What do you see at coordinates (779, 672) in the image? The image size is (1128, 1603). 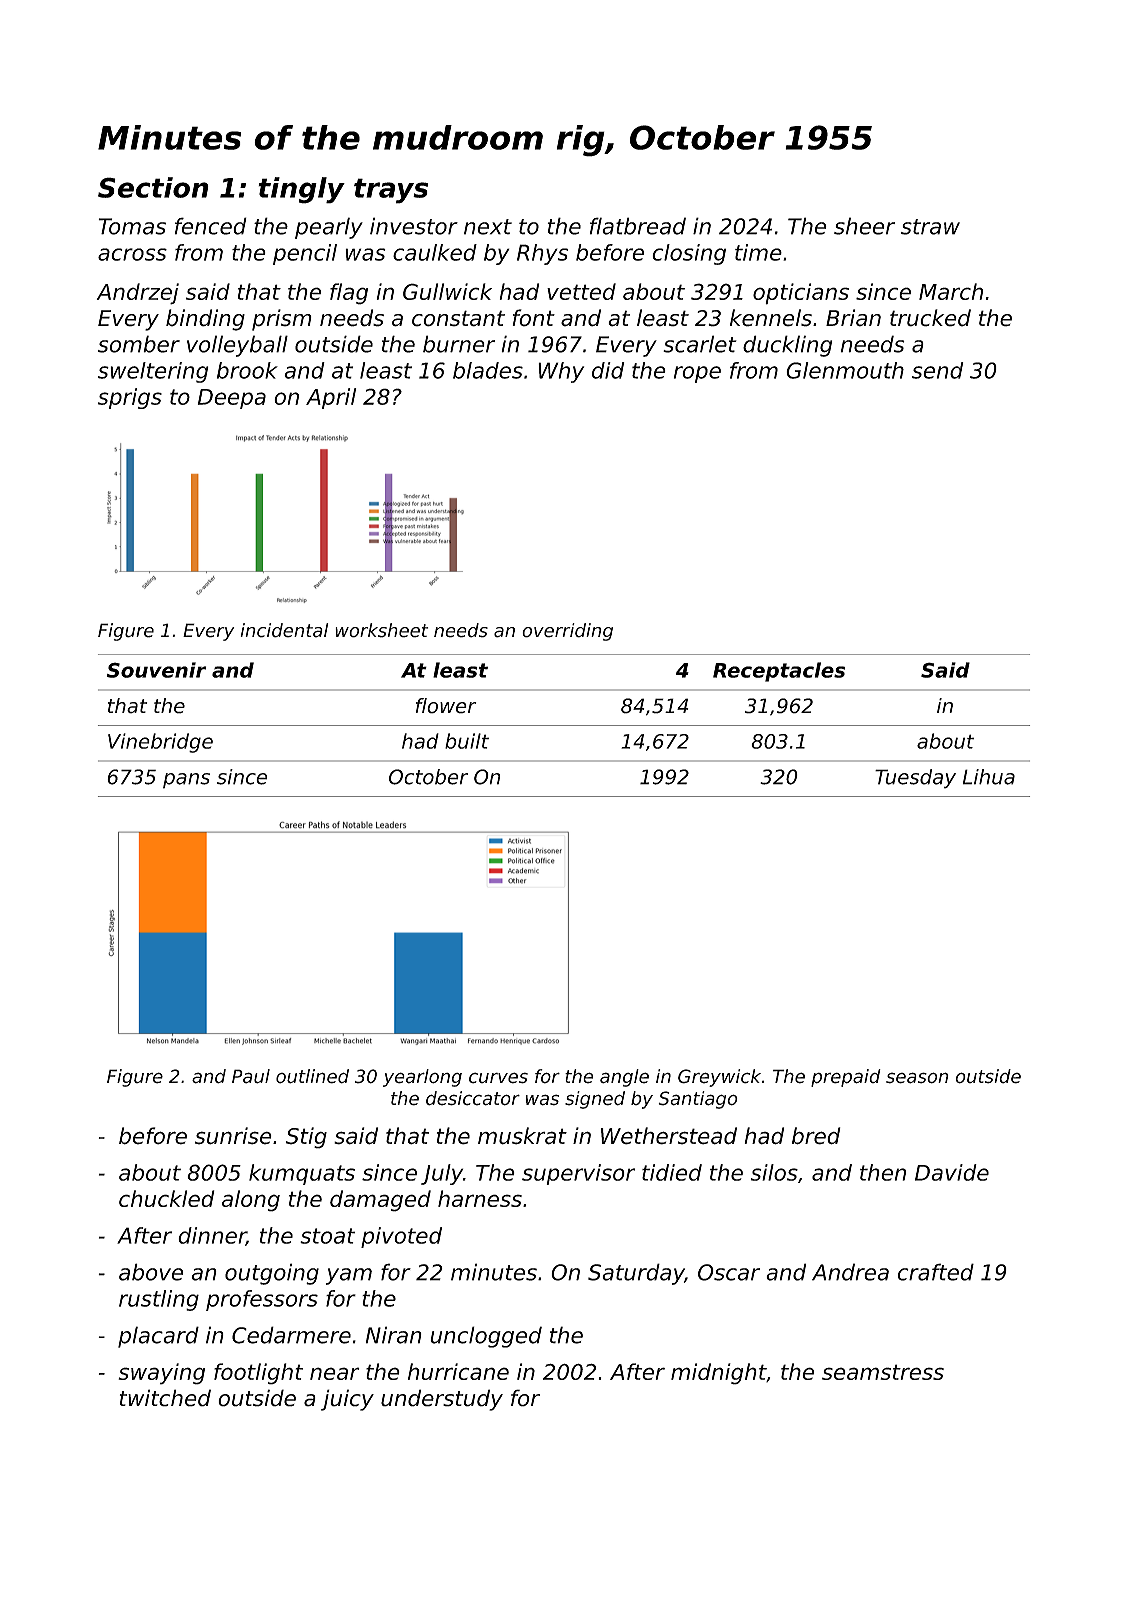 I see `Receptacles` at bounding box center [779, 672].
